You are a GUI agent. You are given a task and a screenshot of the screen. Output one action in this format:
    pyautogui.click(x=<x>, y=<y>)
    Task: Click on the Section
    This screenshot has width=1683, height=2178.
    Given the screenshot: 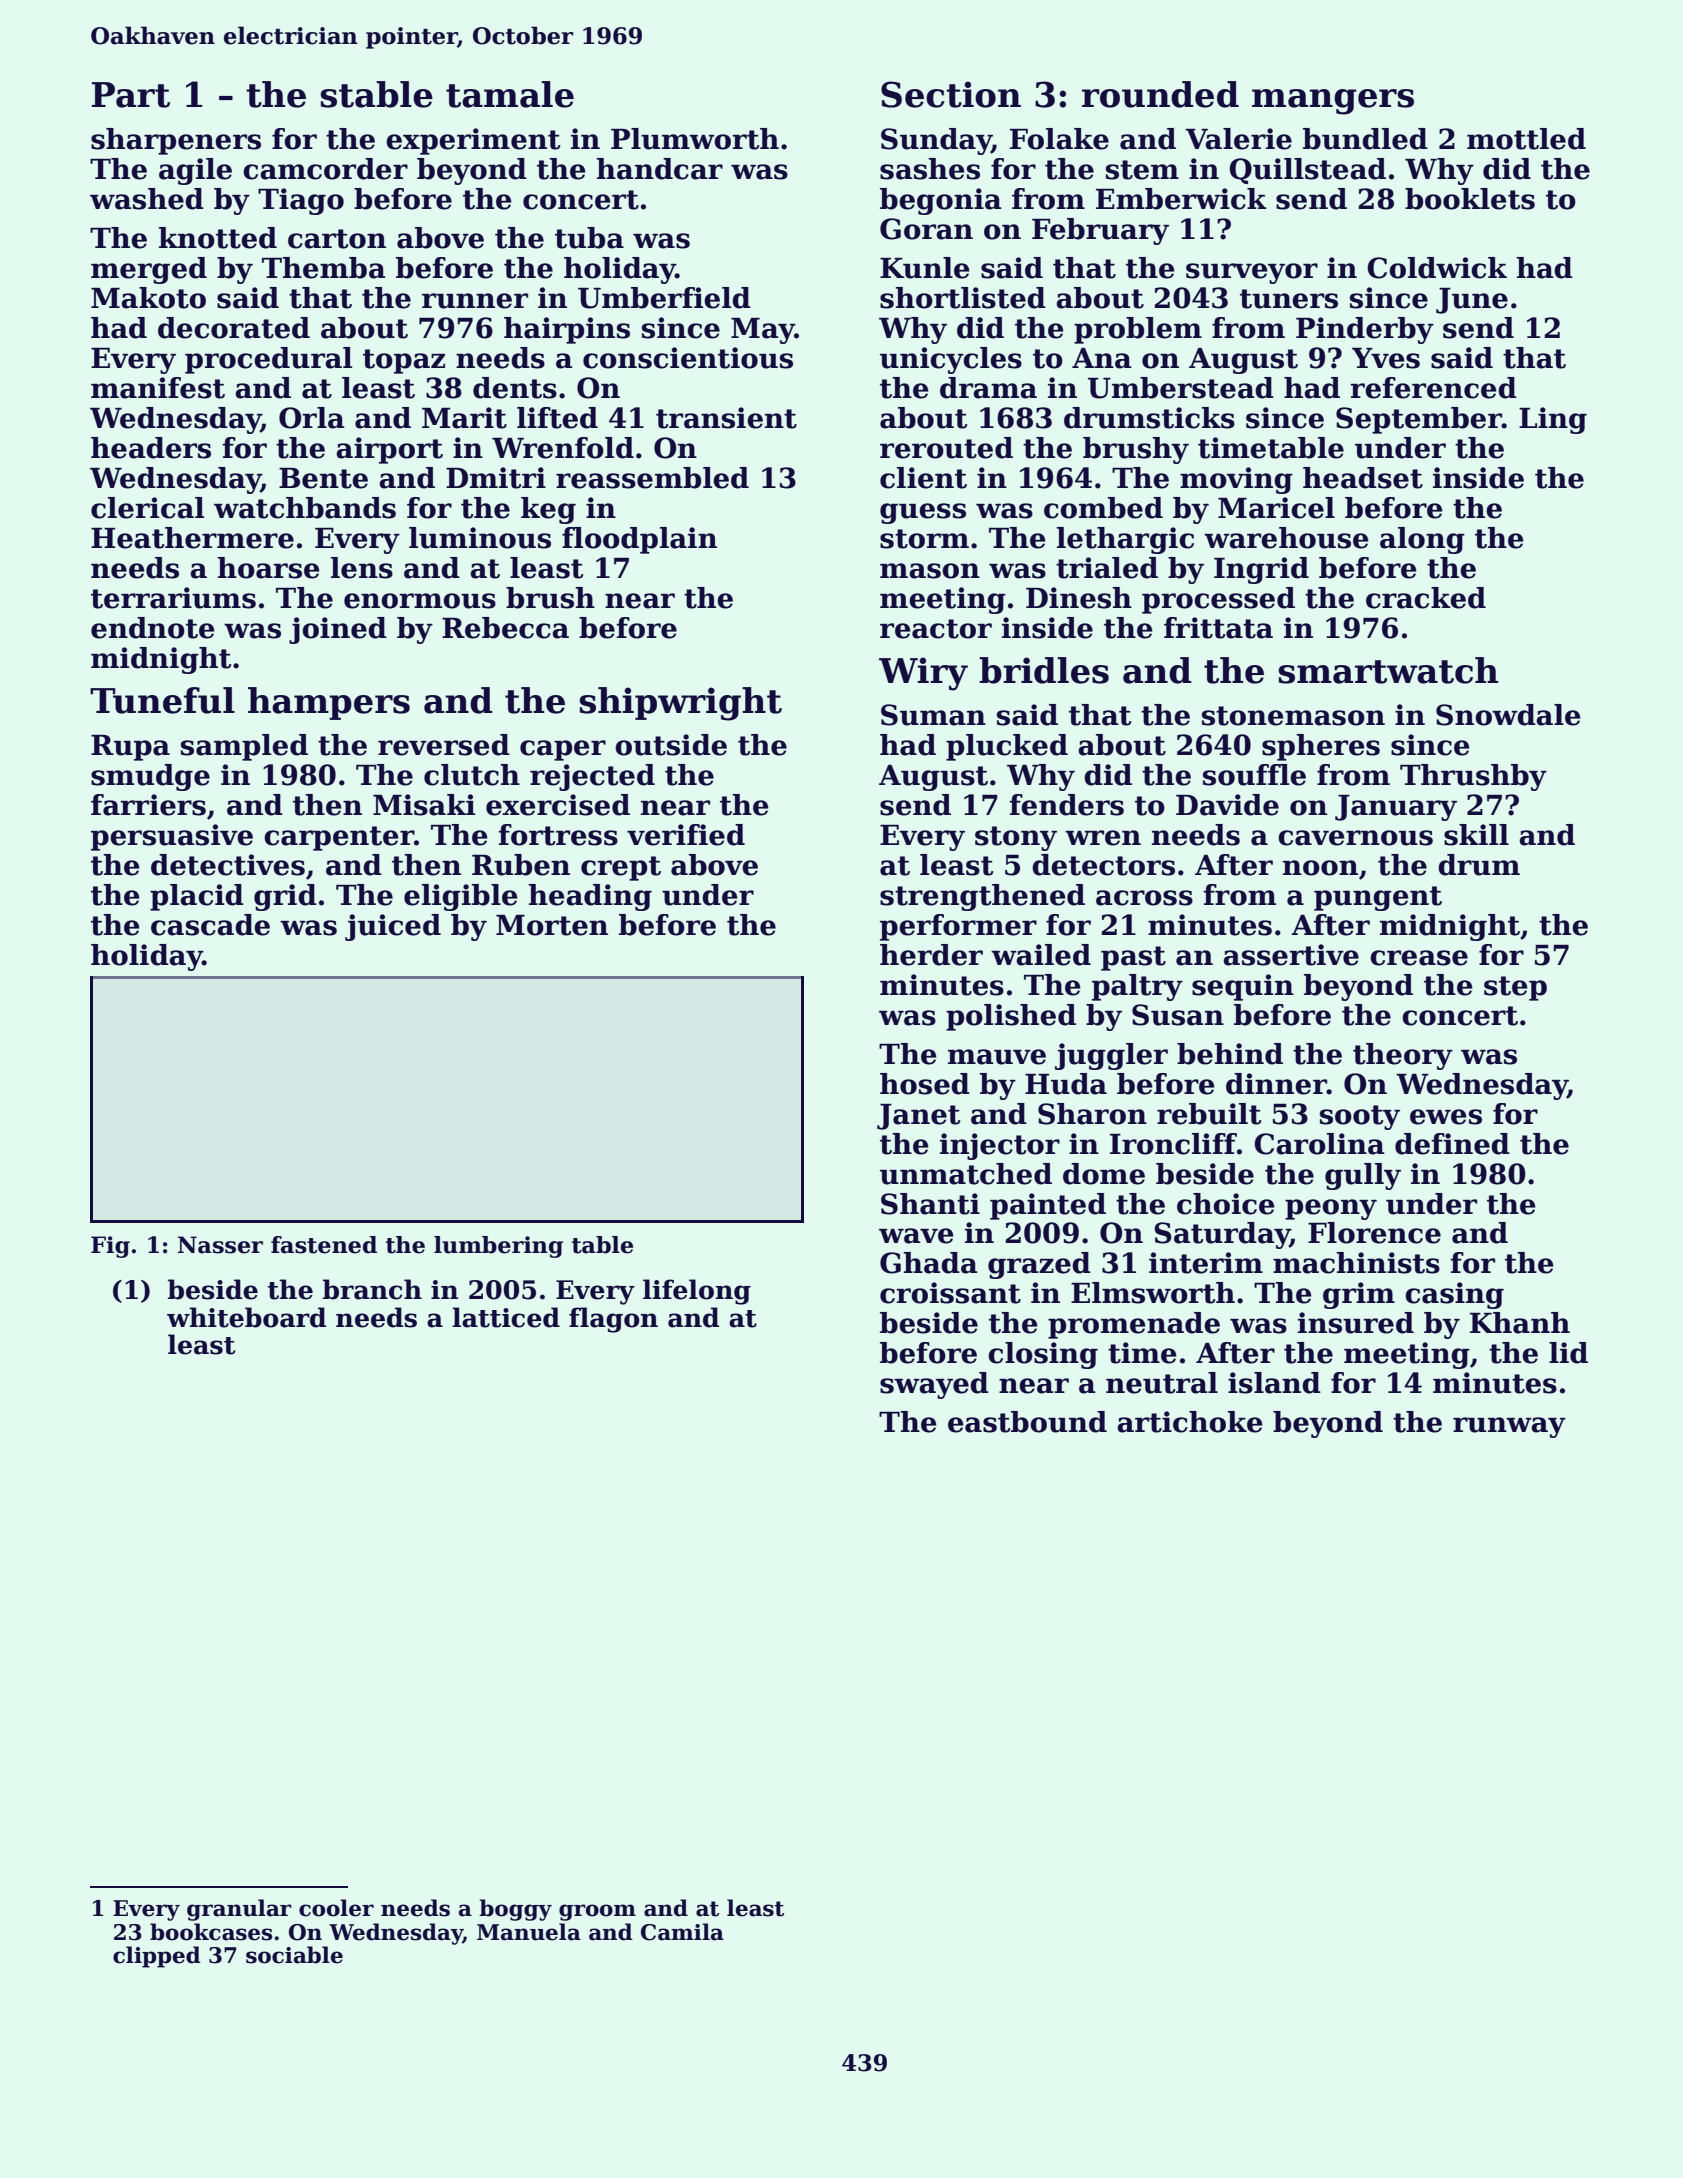 What is the action you would take?
    pyautogui.click(x=951, y=94)
